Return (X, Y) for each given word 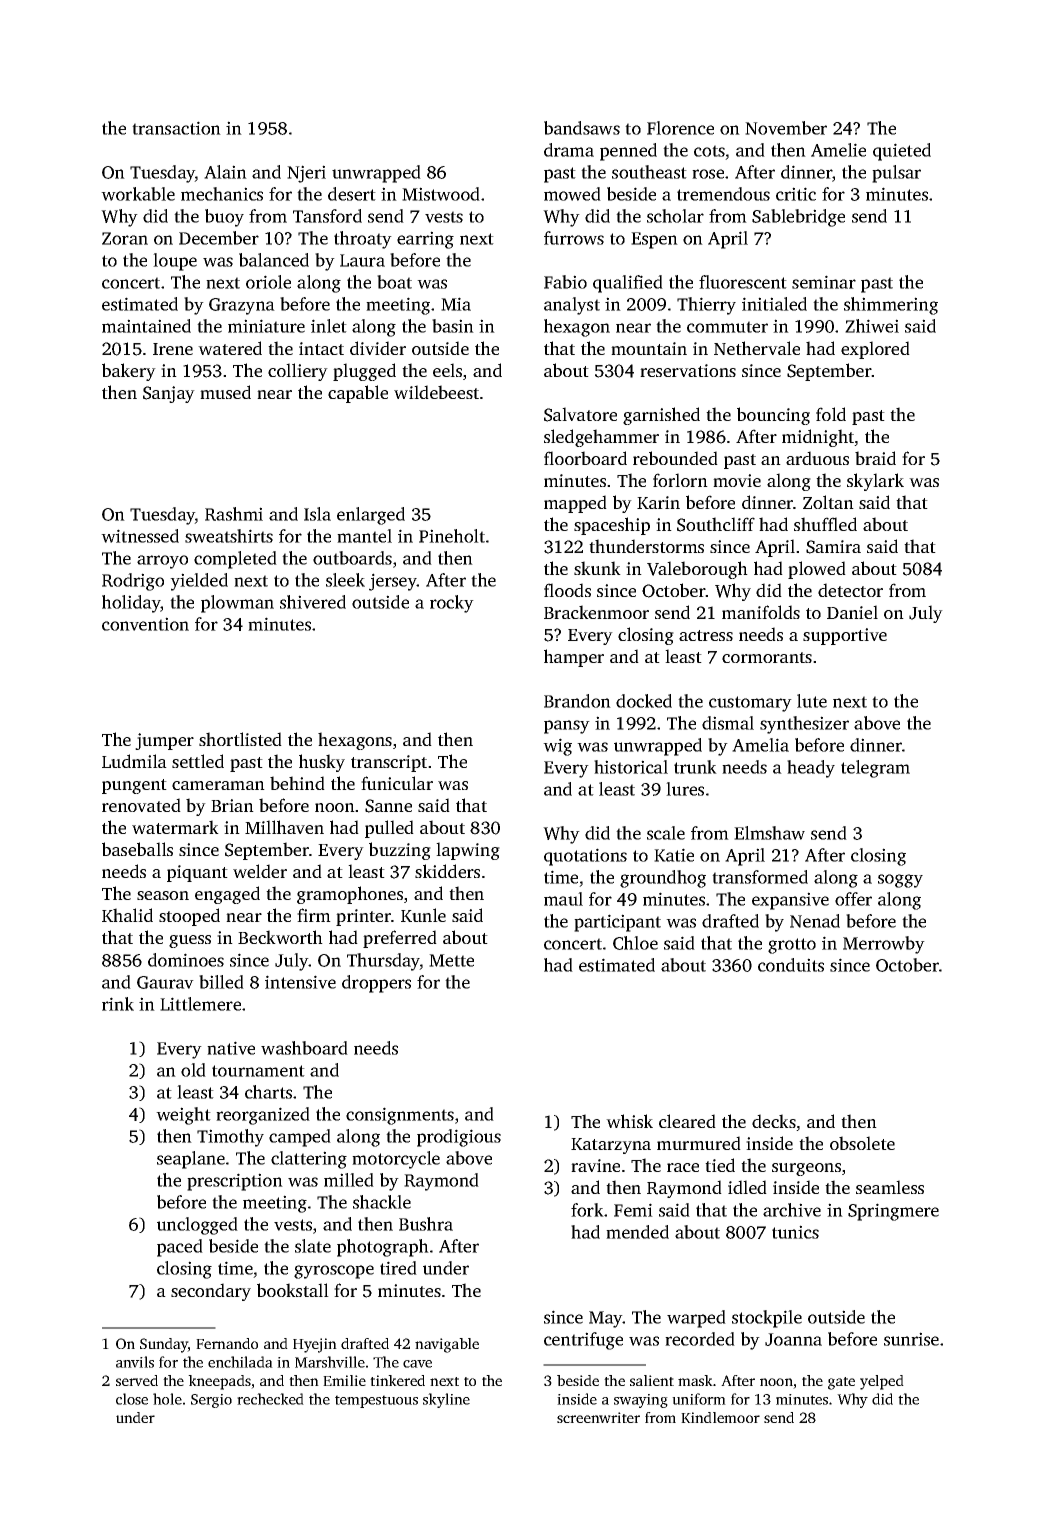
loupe (175, 262)
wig (557, 747)
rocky (452, 604)
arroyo (162, 562)
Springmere (893, 1212)
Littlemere (200, 1004)
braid (875, 458)
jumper (164, 741)
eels (447, 370)
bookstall (293, 1290)
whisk (629, 1121)
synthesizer (804, 725)
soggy (900, 881)
